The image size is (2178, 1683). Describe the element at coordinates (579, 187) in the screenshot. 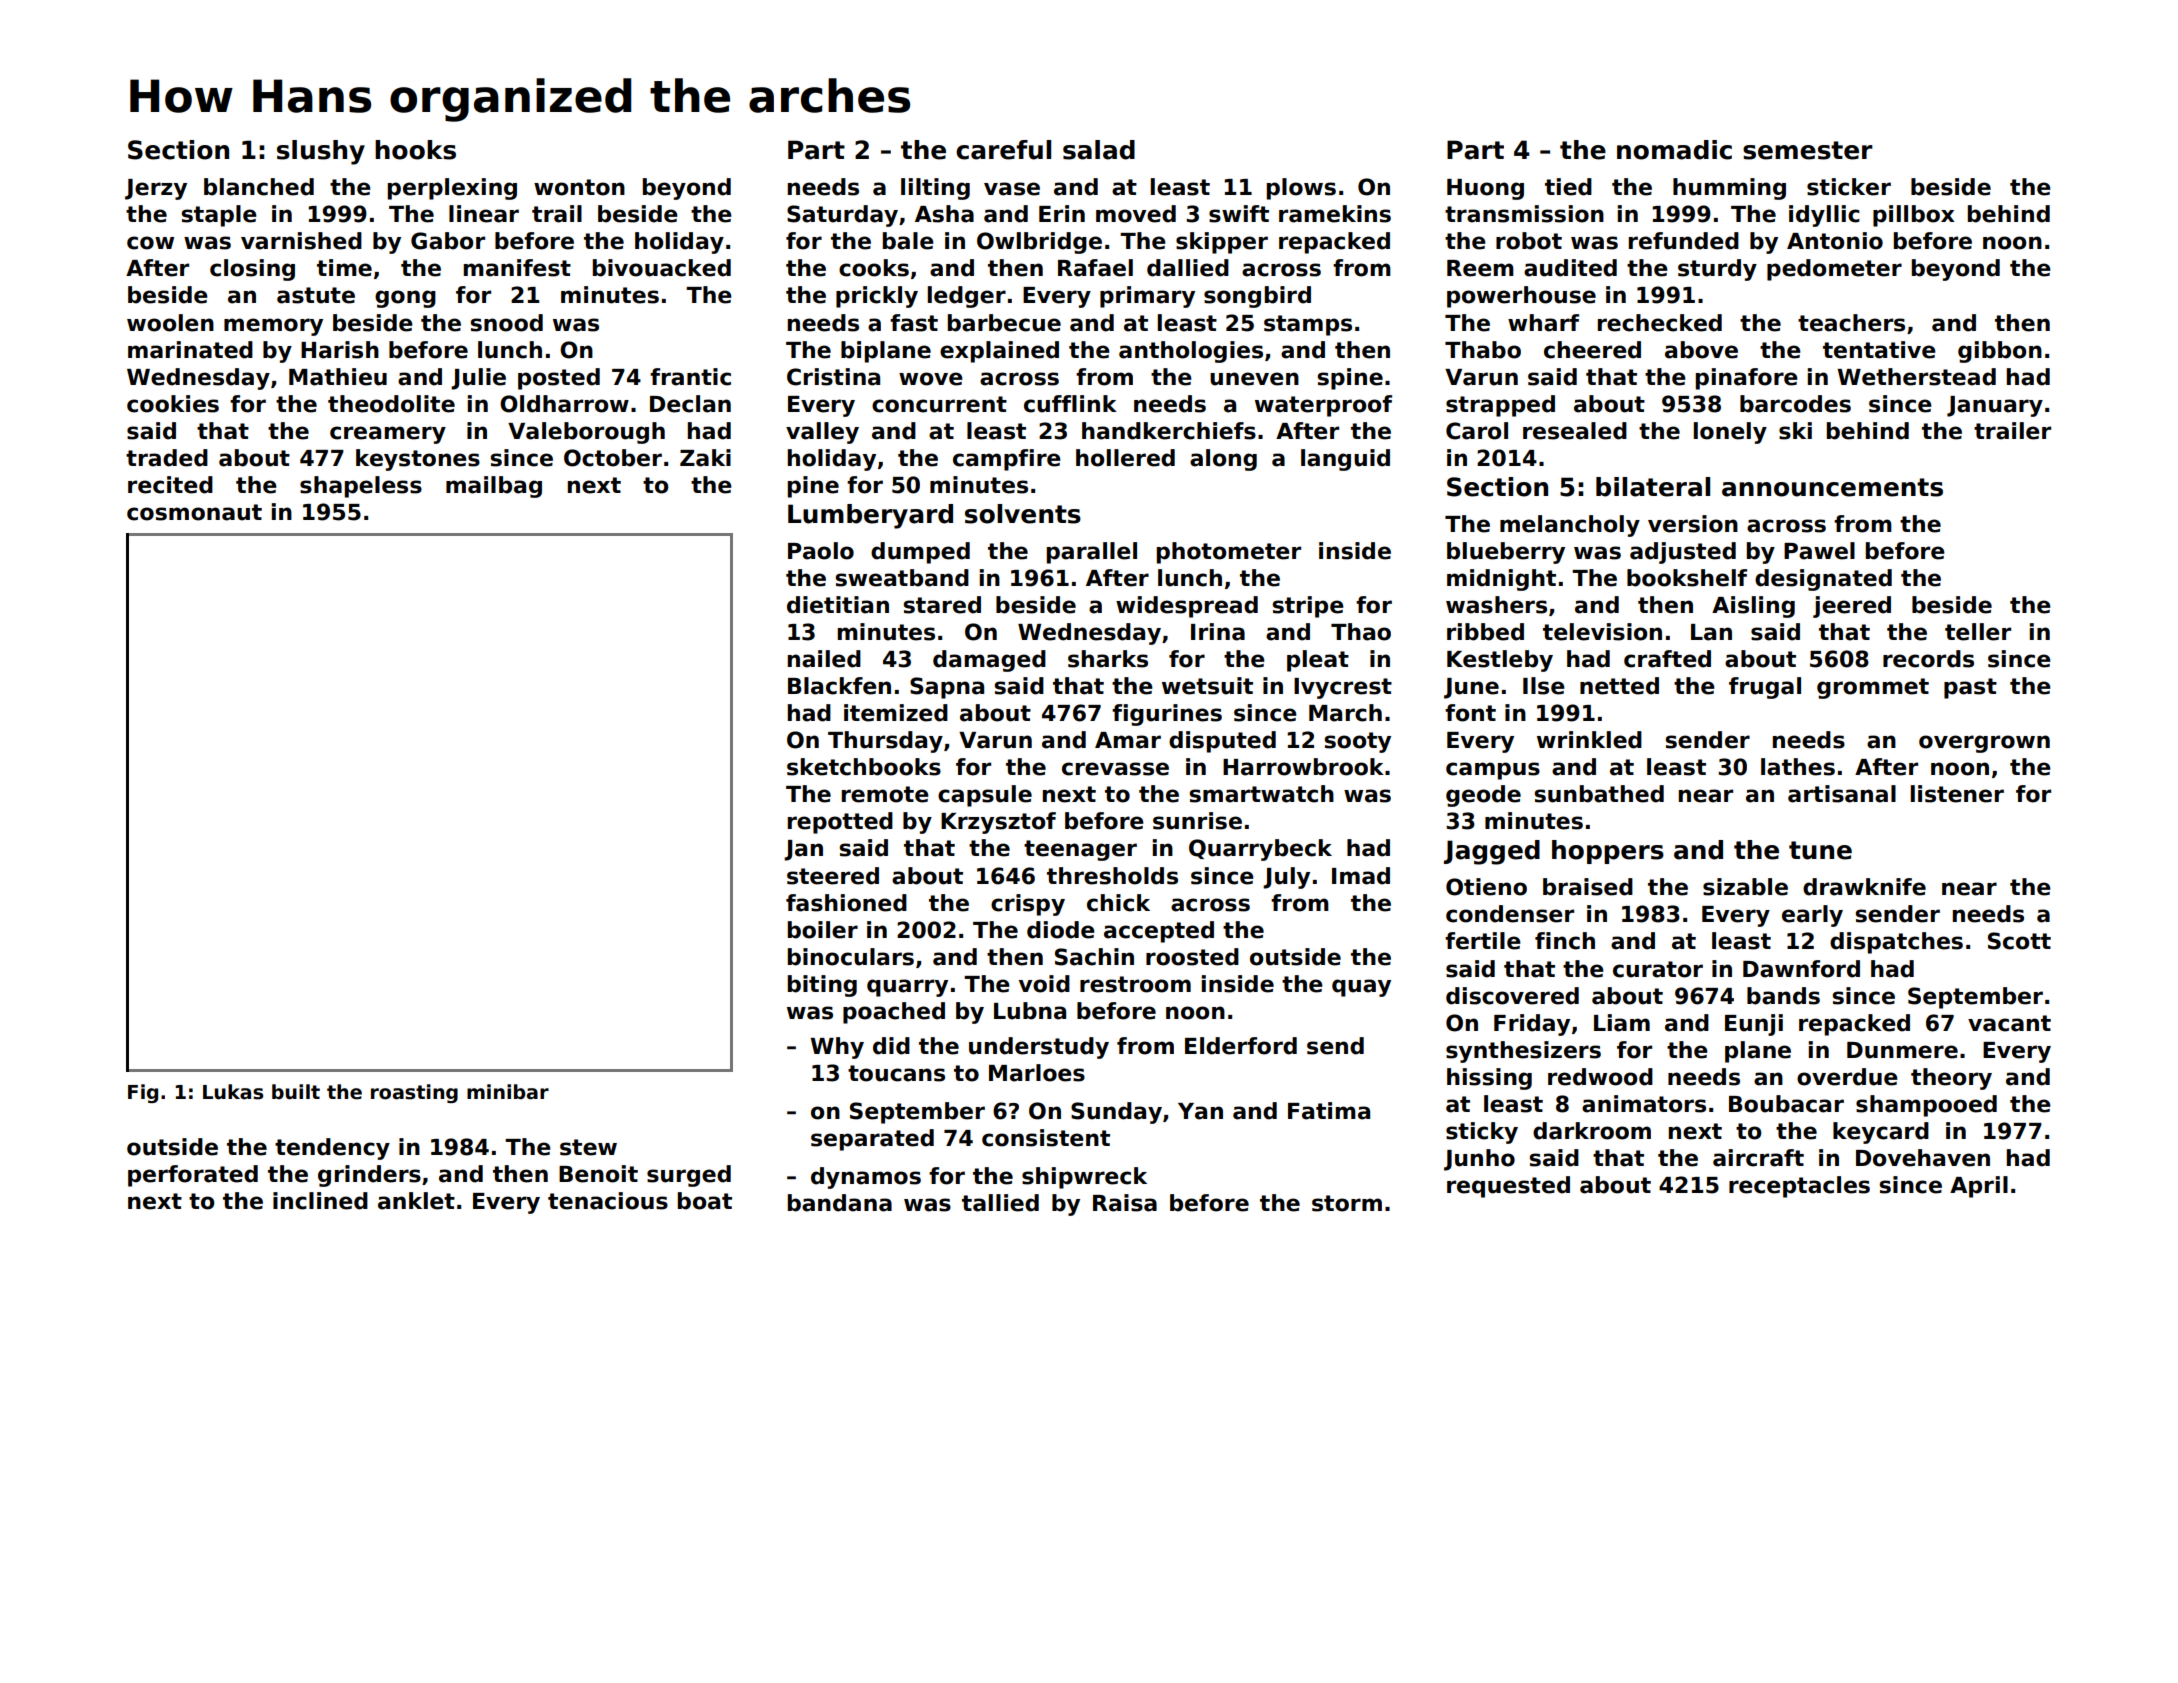

I see `wonton` at that location.
